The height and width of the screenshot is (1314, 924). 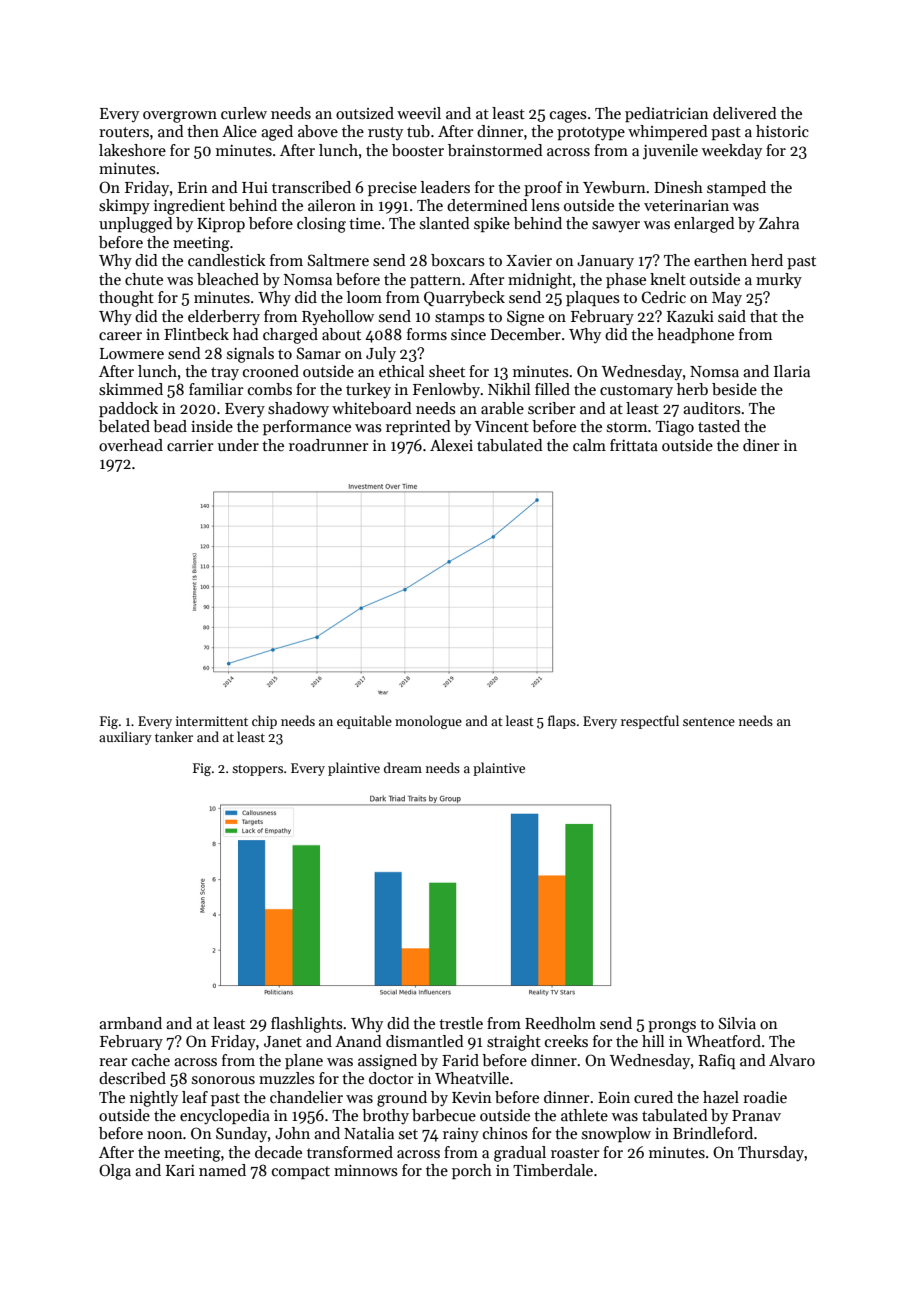 I want to click on midnight, so click(x=540, y=281).
